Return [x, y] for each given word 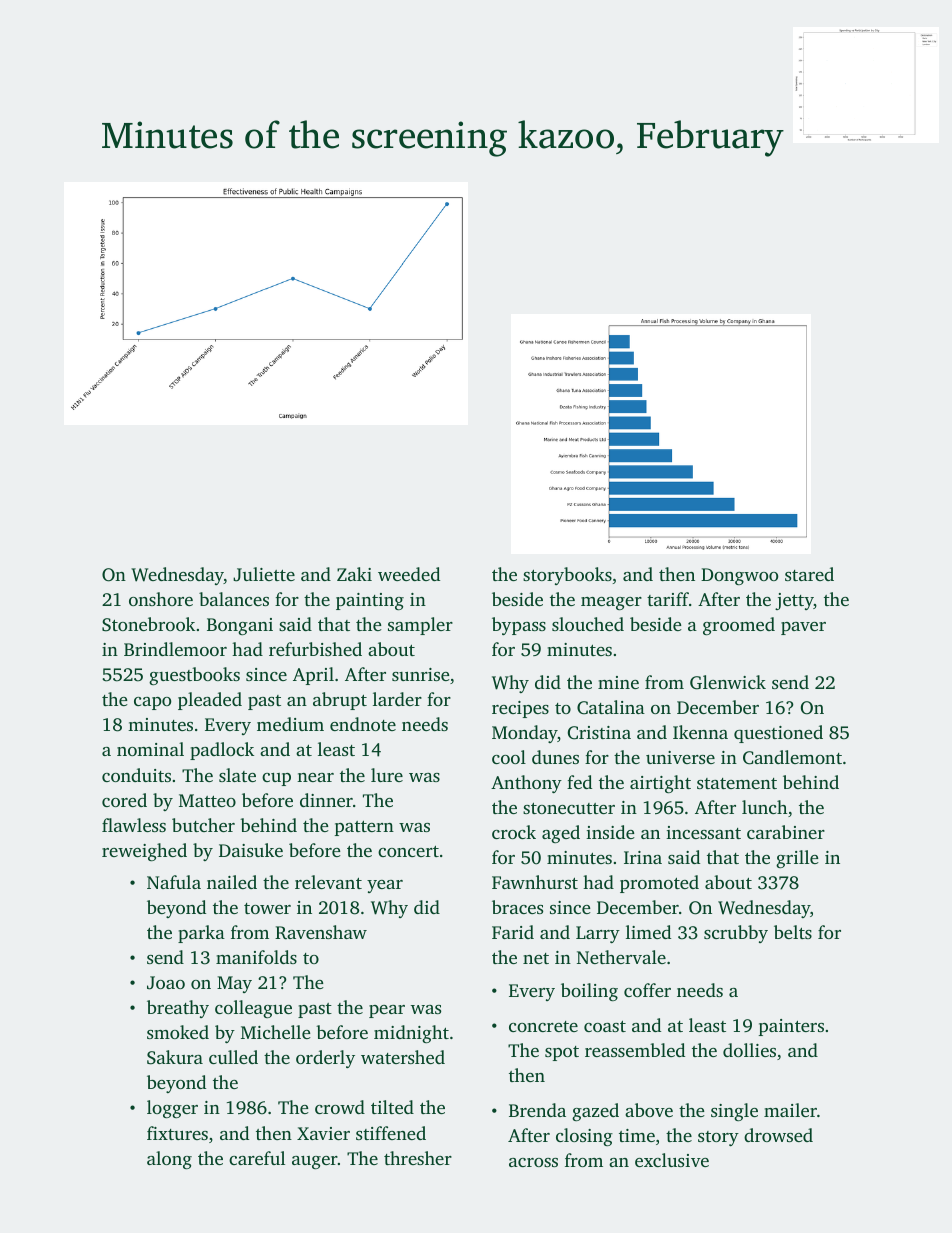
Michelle [276, 1032]
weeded [409, 574]
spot [562, 1053]
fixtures [177, 1133]
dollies [749, 1050]
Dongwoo [739, 576]
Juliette [264, 574]
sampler [420, 626]
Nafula [174, 882]
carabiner [786, 832]
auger [315, 1162]
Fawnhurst [535, 882]
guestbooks [194, 676]
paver [803, 628]
